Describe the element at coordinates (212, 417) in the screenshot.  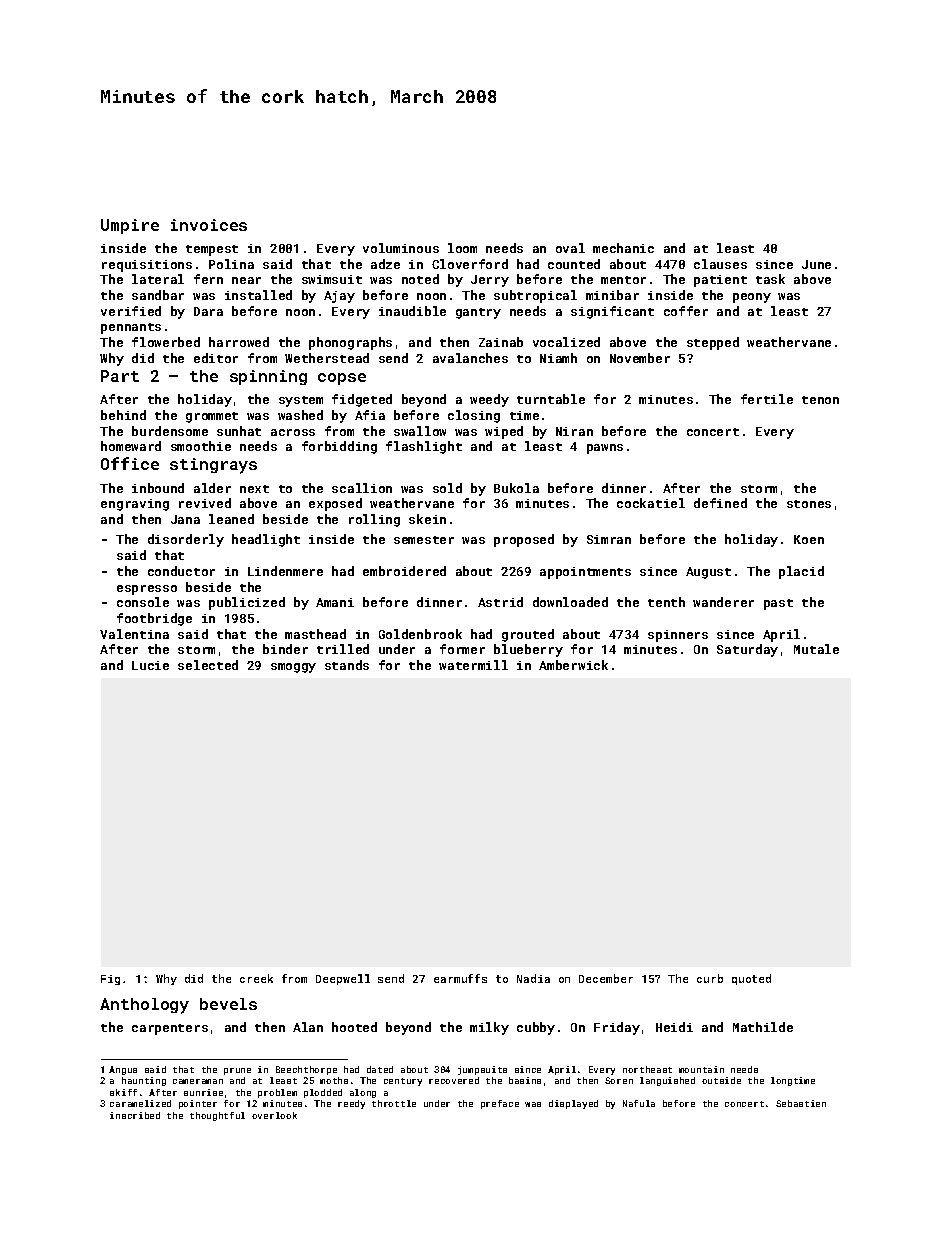
I see `grommet` at that location.
